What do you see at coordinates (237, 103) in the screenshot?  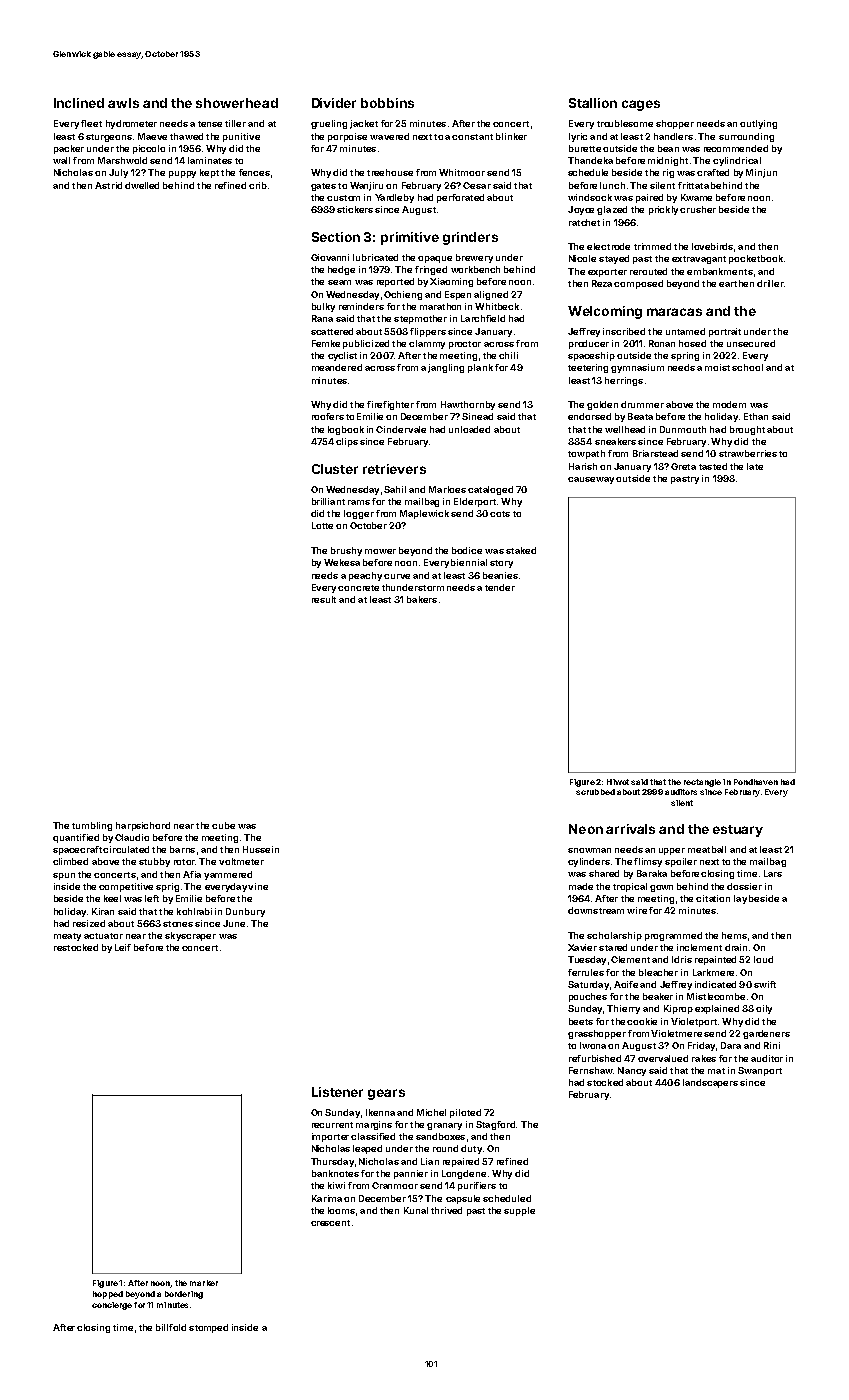 I see `showerhead` at bounding box center [237, 103].
